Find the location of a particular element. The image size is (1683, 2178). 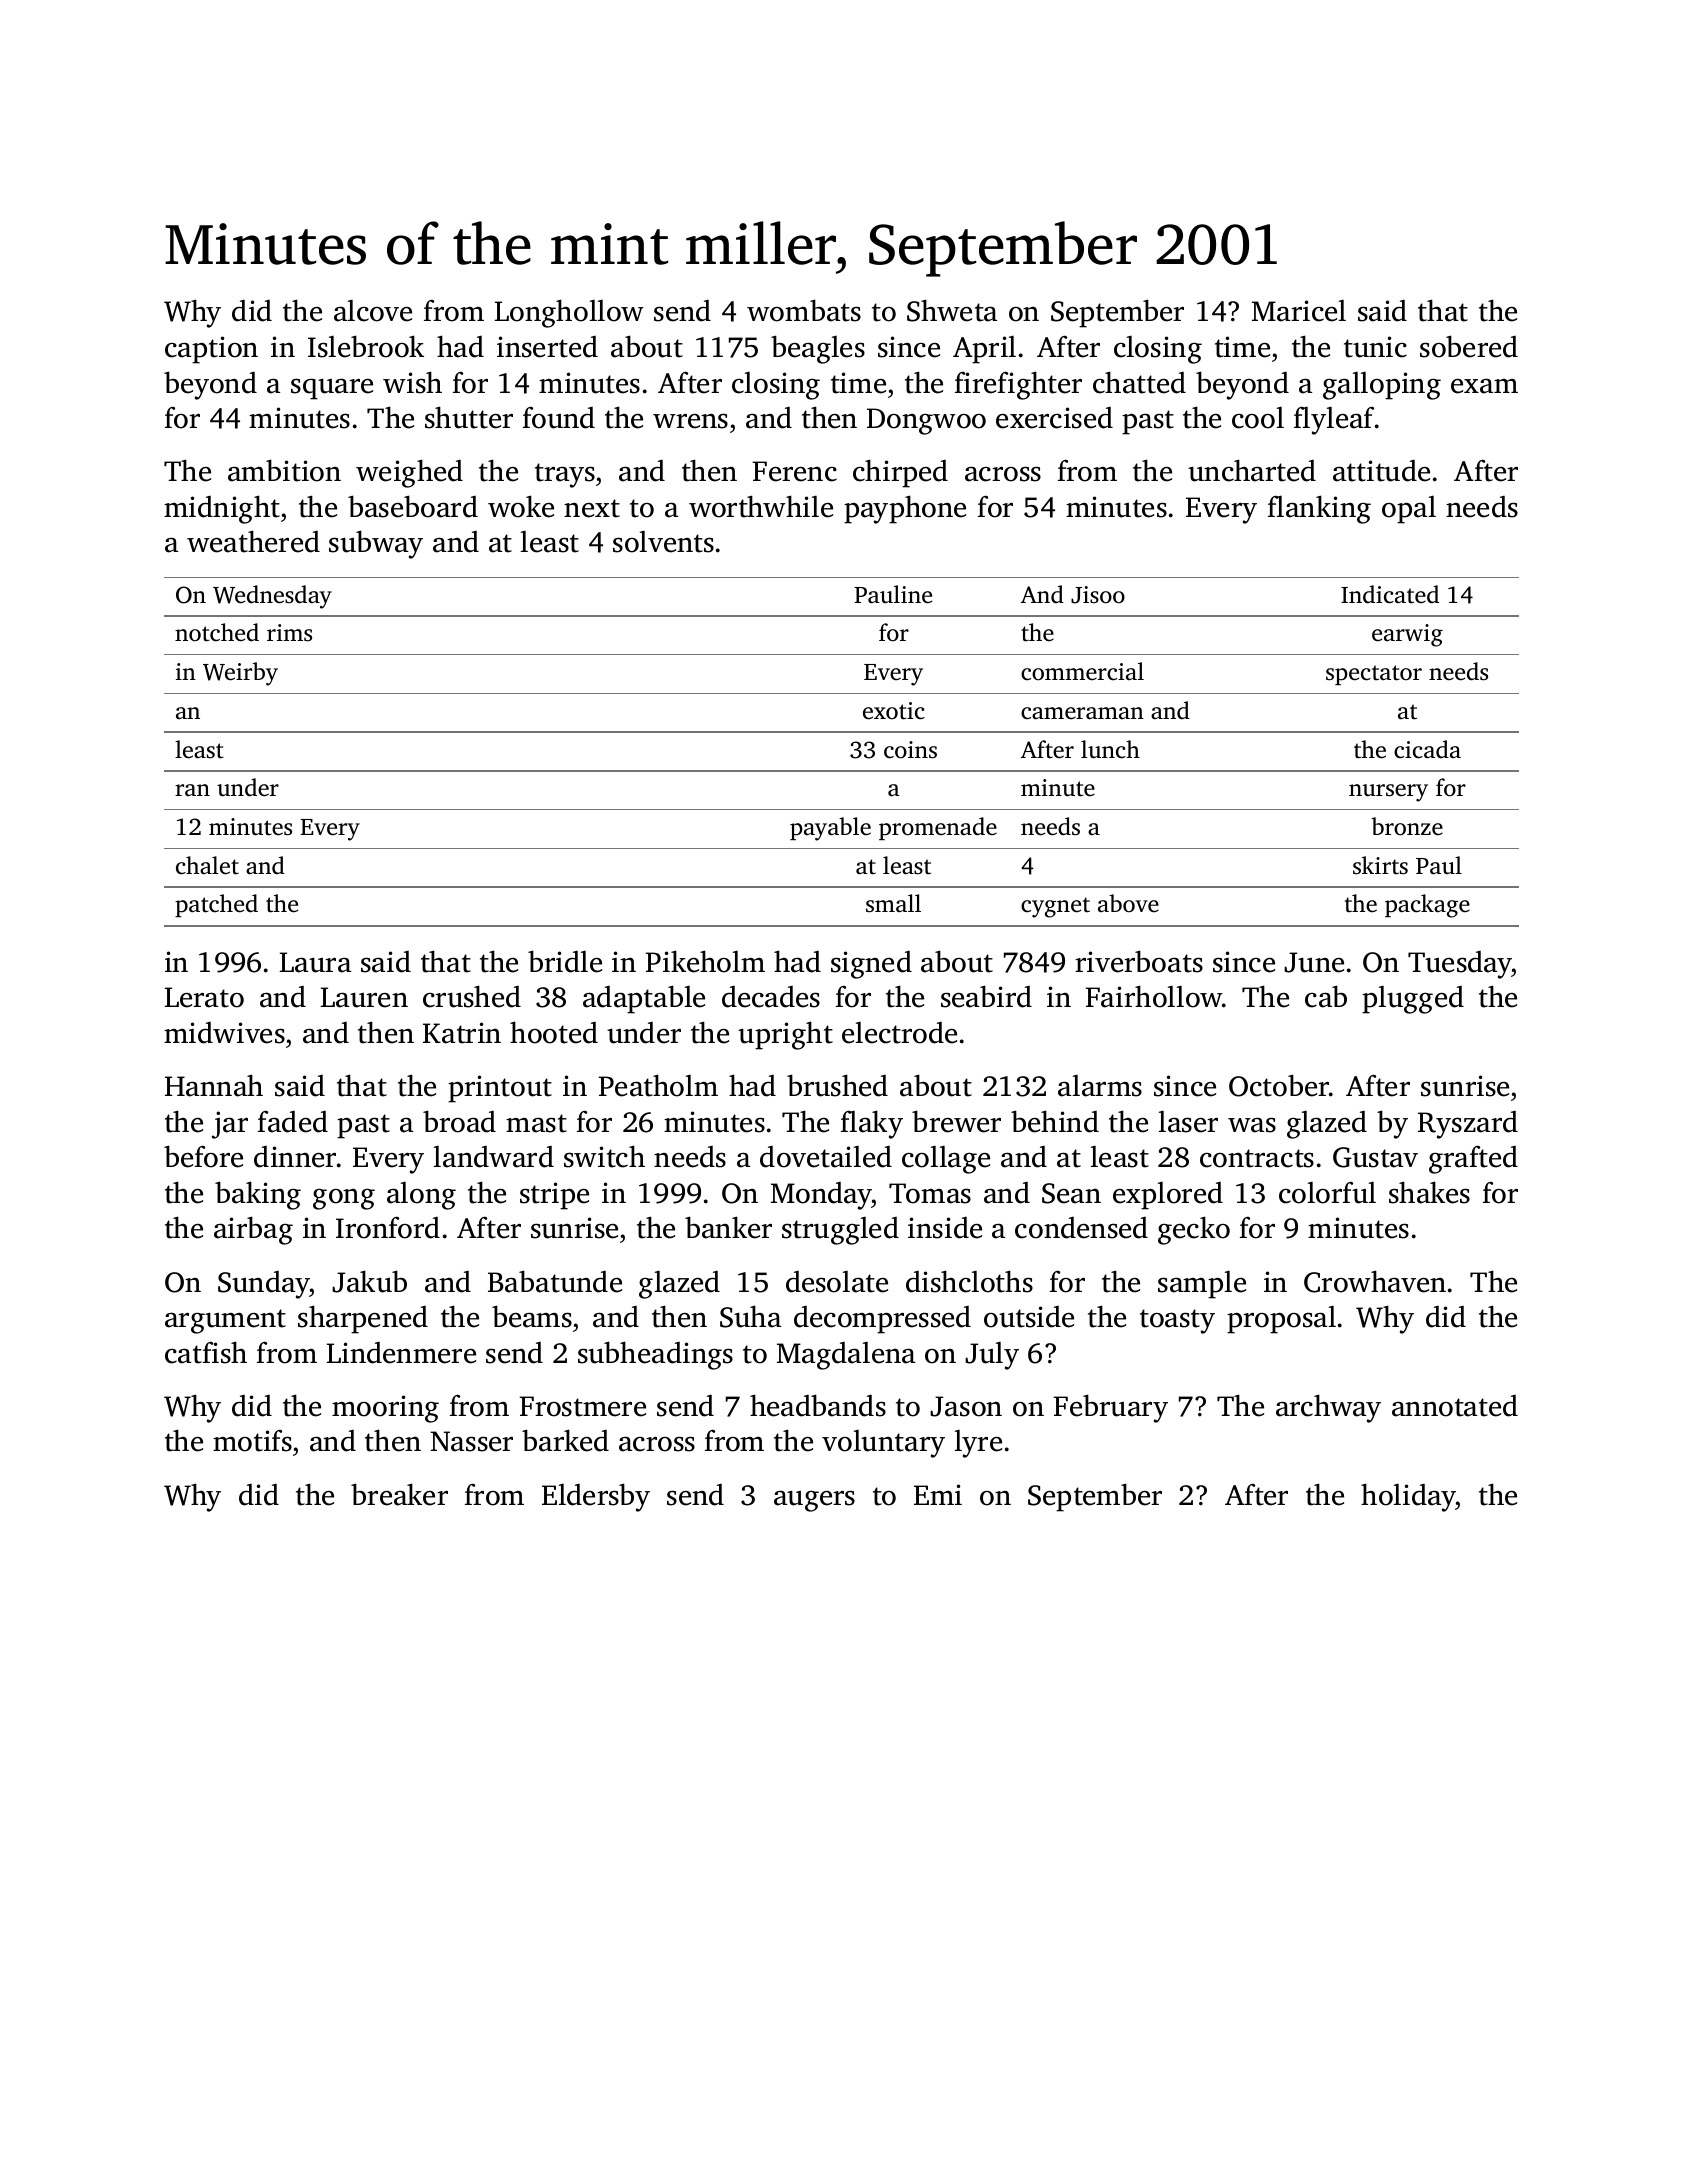

mooring is located at coordinates (385, 1409).
